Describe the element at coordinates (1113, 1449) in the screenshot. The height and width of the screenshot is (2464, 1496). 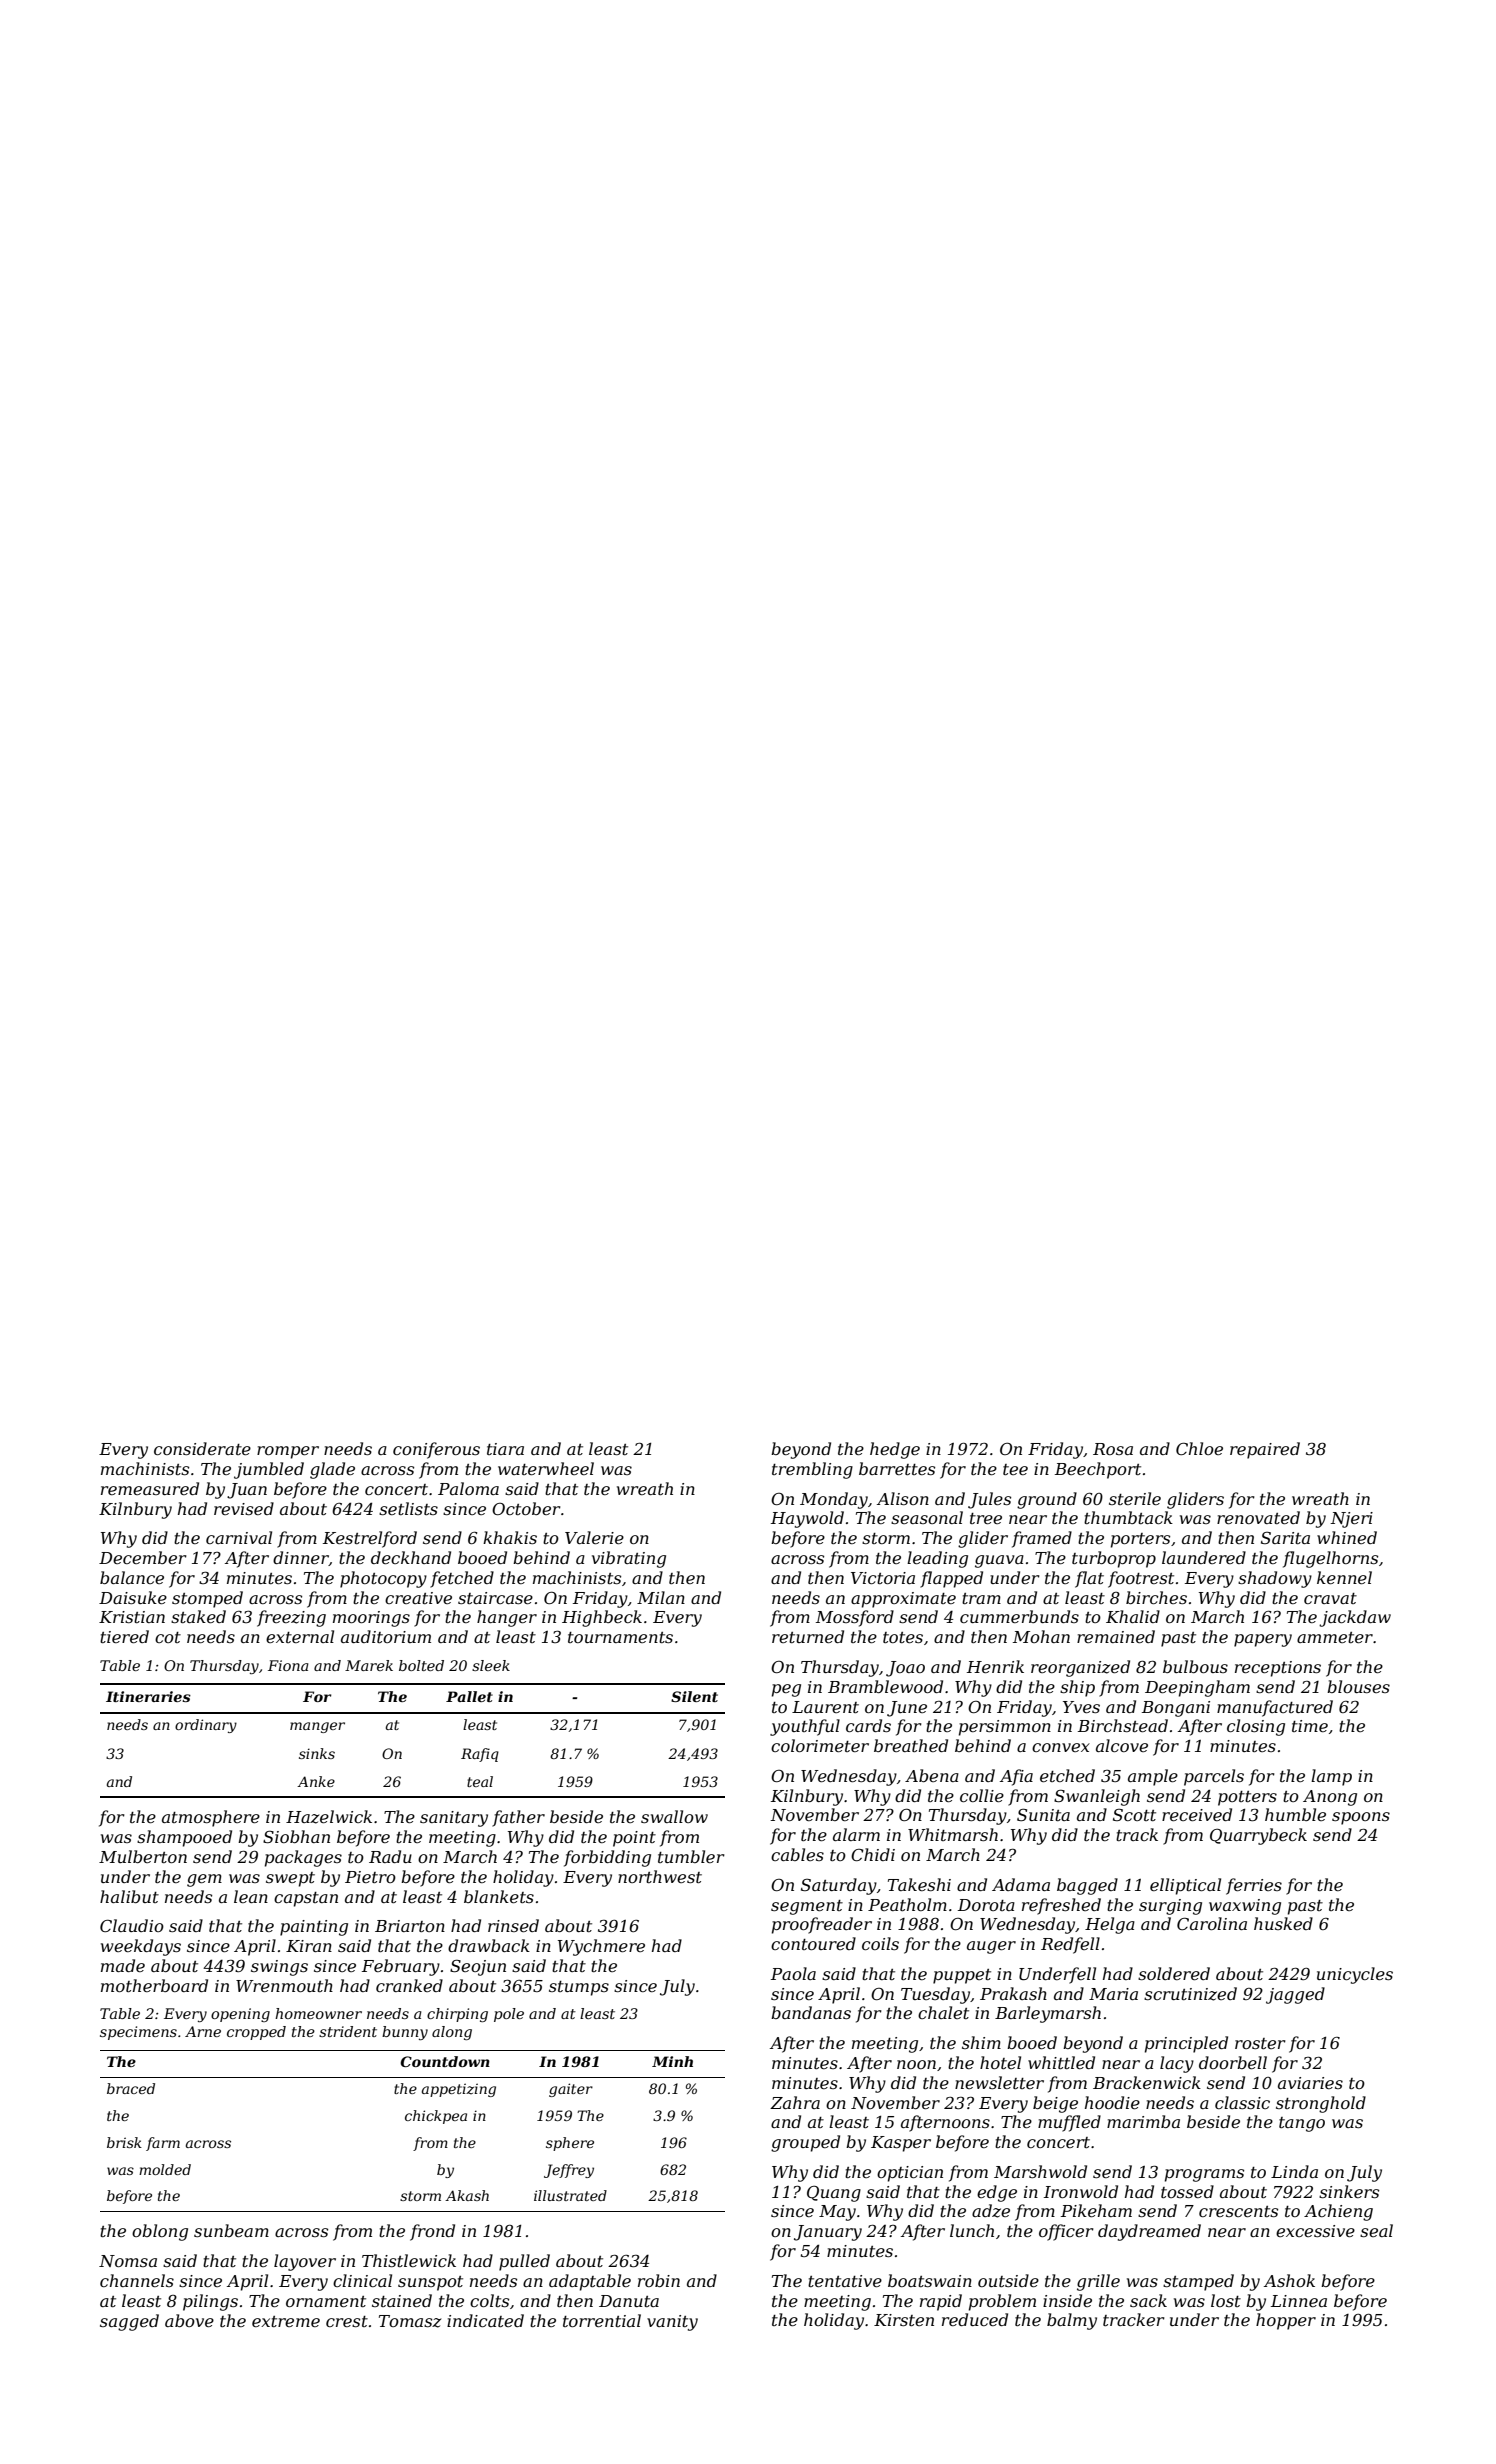
I see `Rosa` at that location.
